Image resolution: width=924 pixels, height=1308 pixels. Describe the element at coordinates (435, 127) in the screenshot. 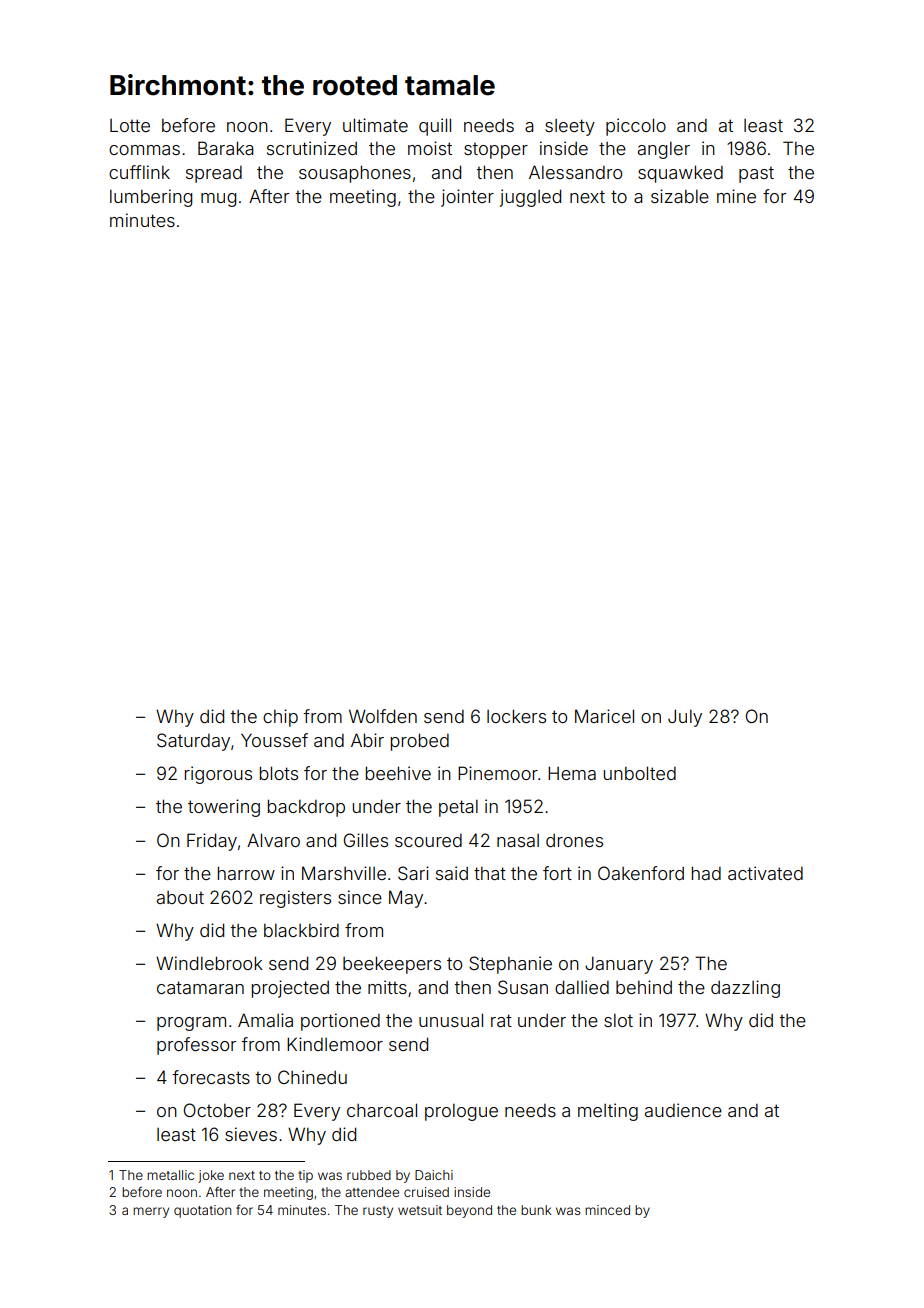

I see `quill` at that location.
